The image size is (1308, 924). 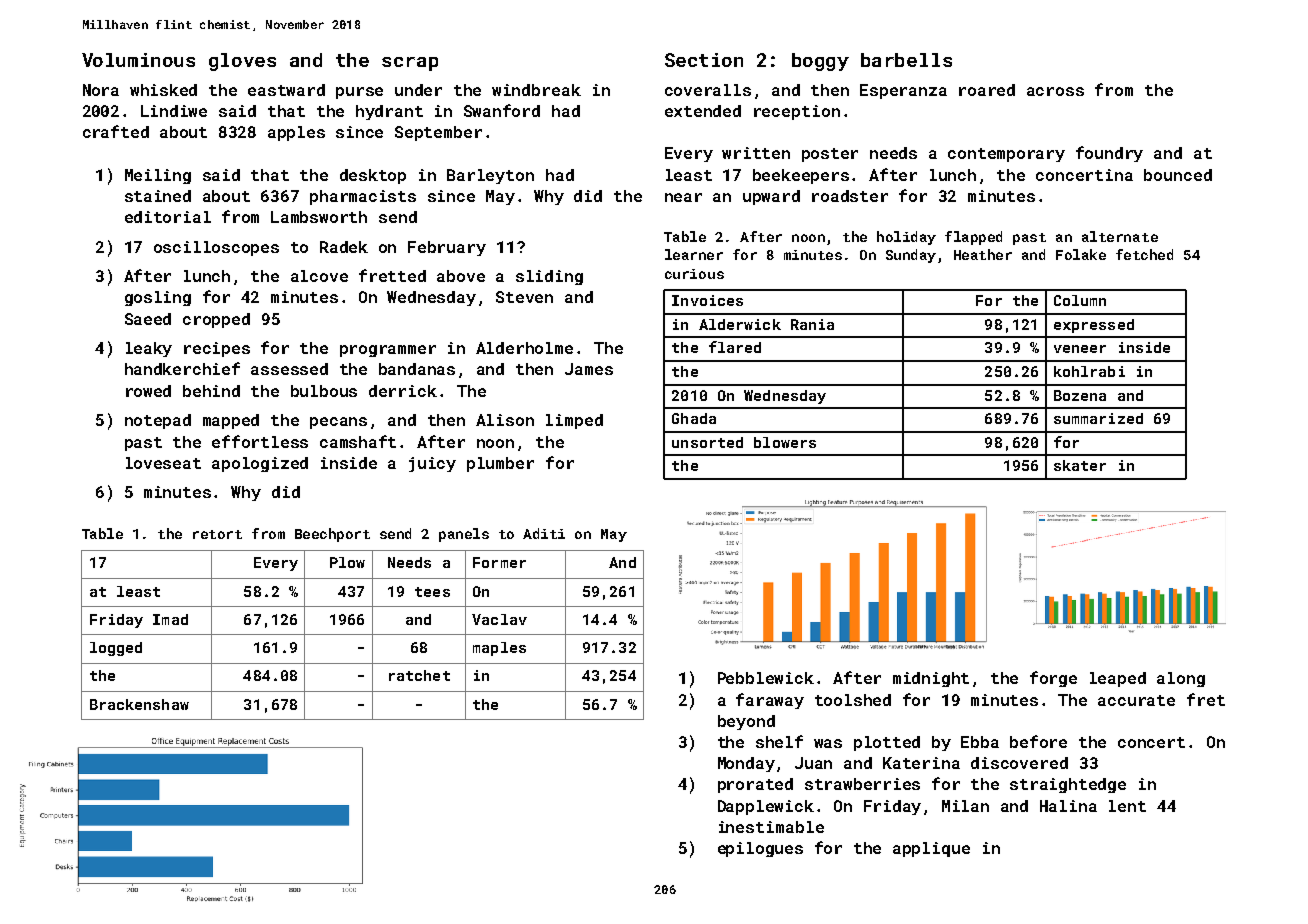 What do you see at coordinates (296, 133) in the screenshot?
I see `apples` at bounding box center [296, 133].
